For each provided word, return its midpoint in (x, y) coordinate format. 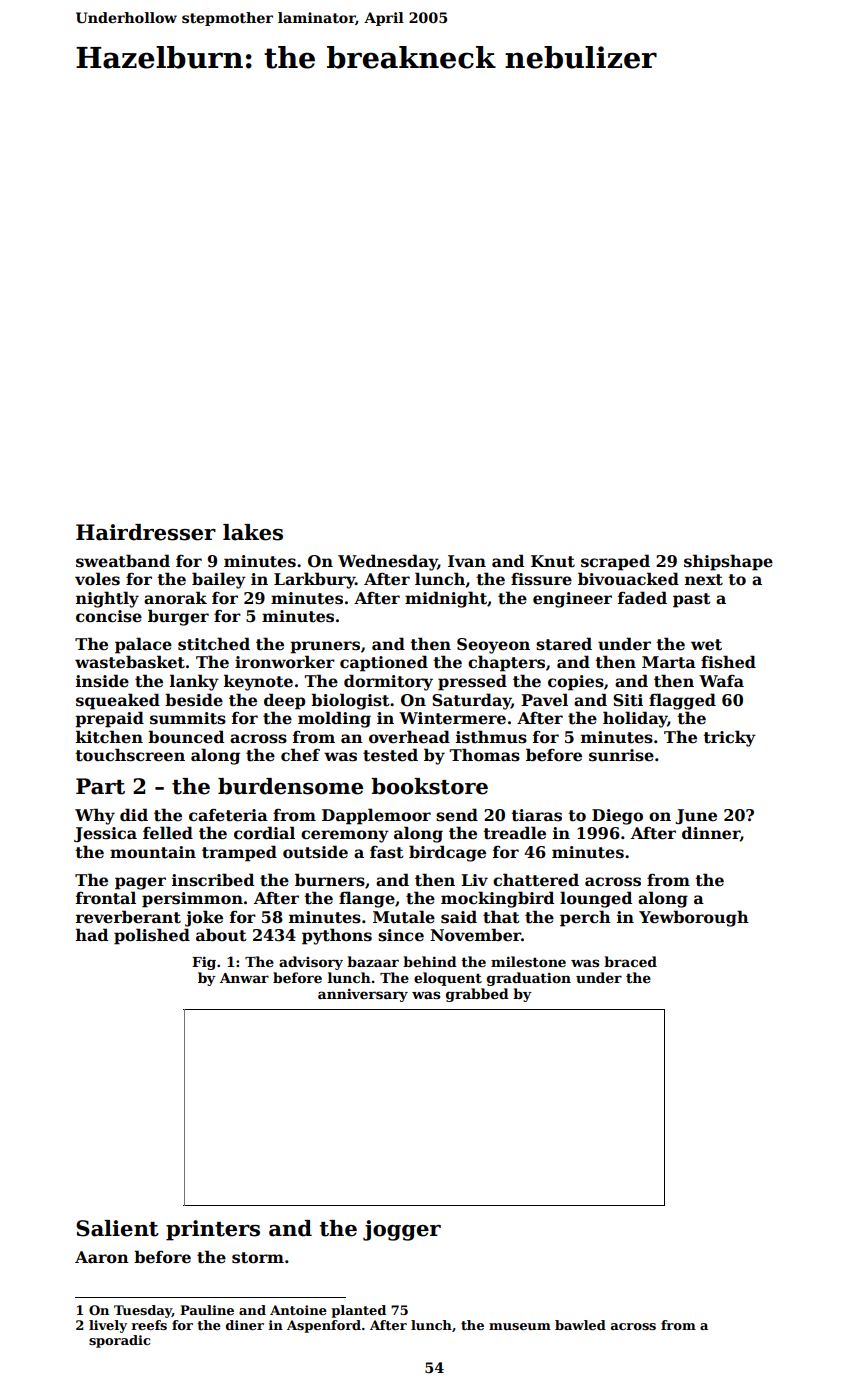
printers (213, 1230)
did (134, 814)
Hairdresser (146, 532)
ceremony (345, 836)
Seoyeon (493, 646)
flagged (682, 701)
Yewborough (694, 918)
